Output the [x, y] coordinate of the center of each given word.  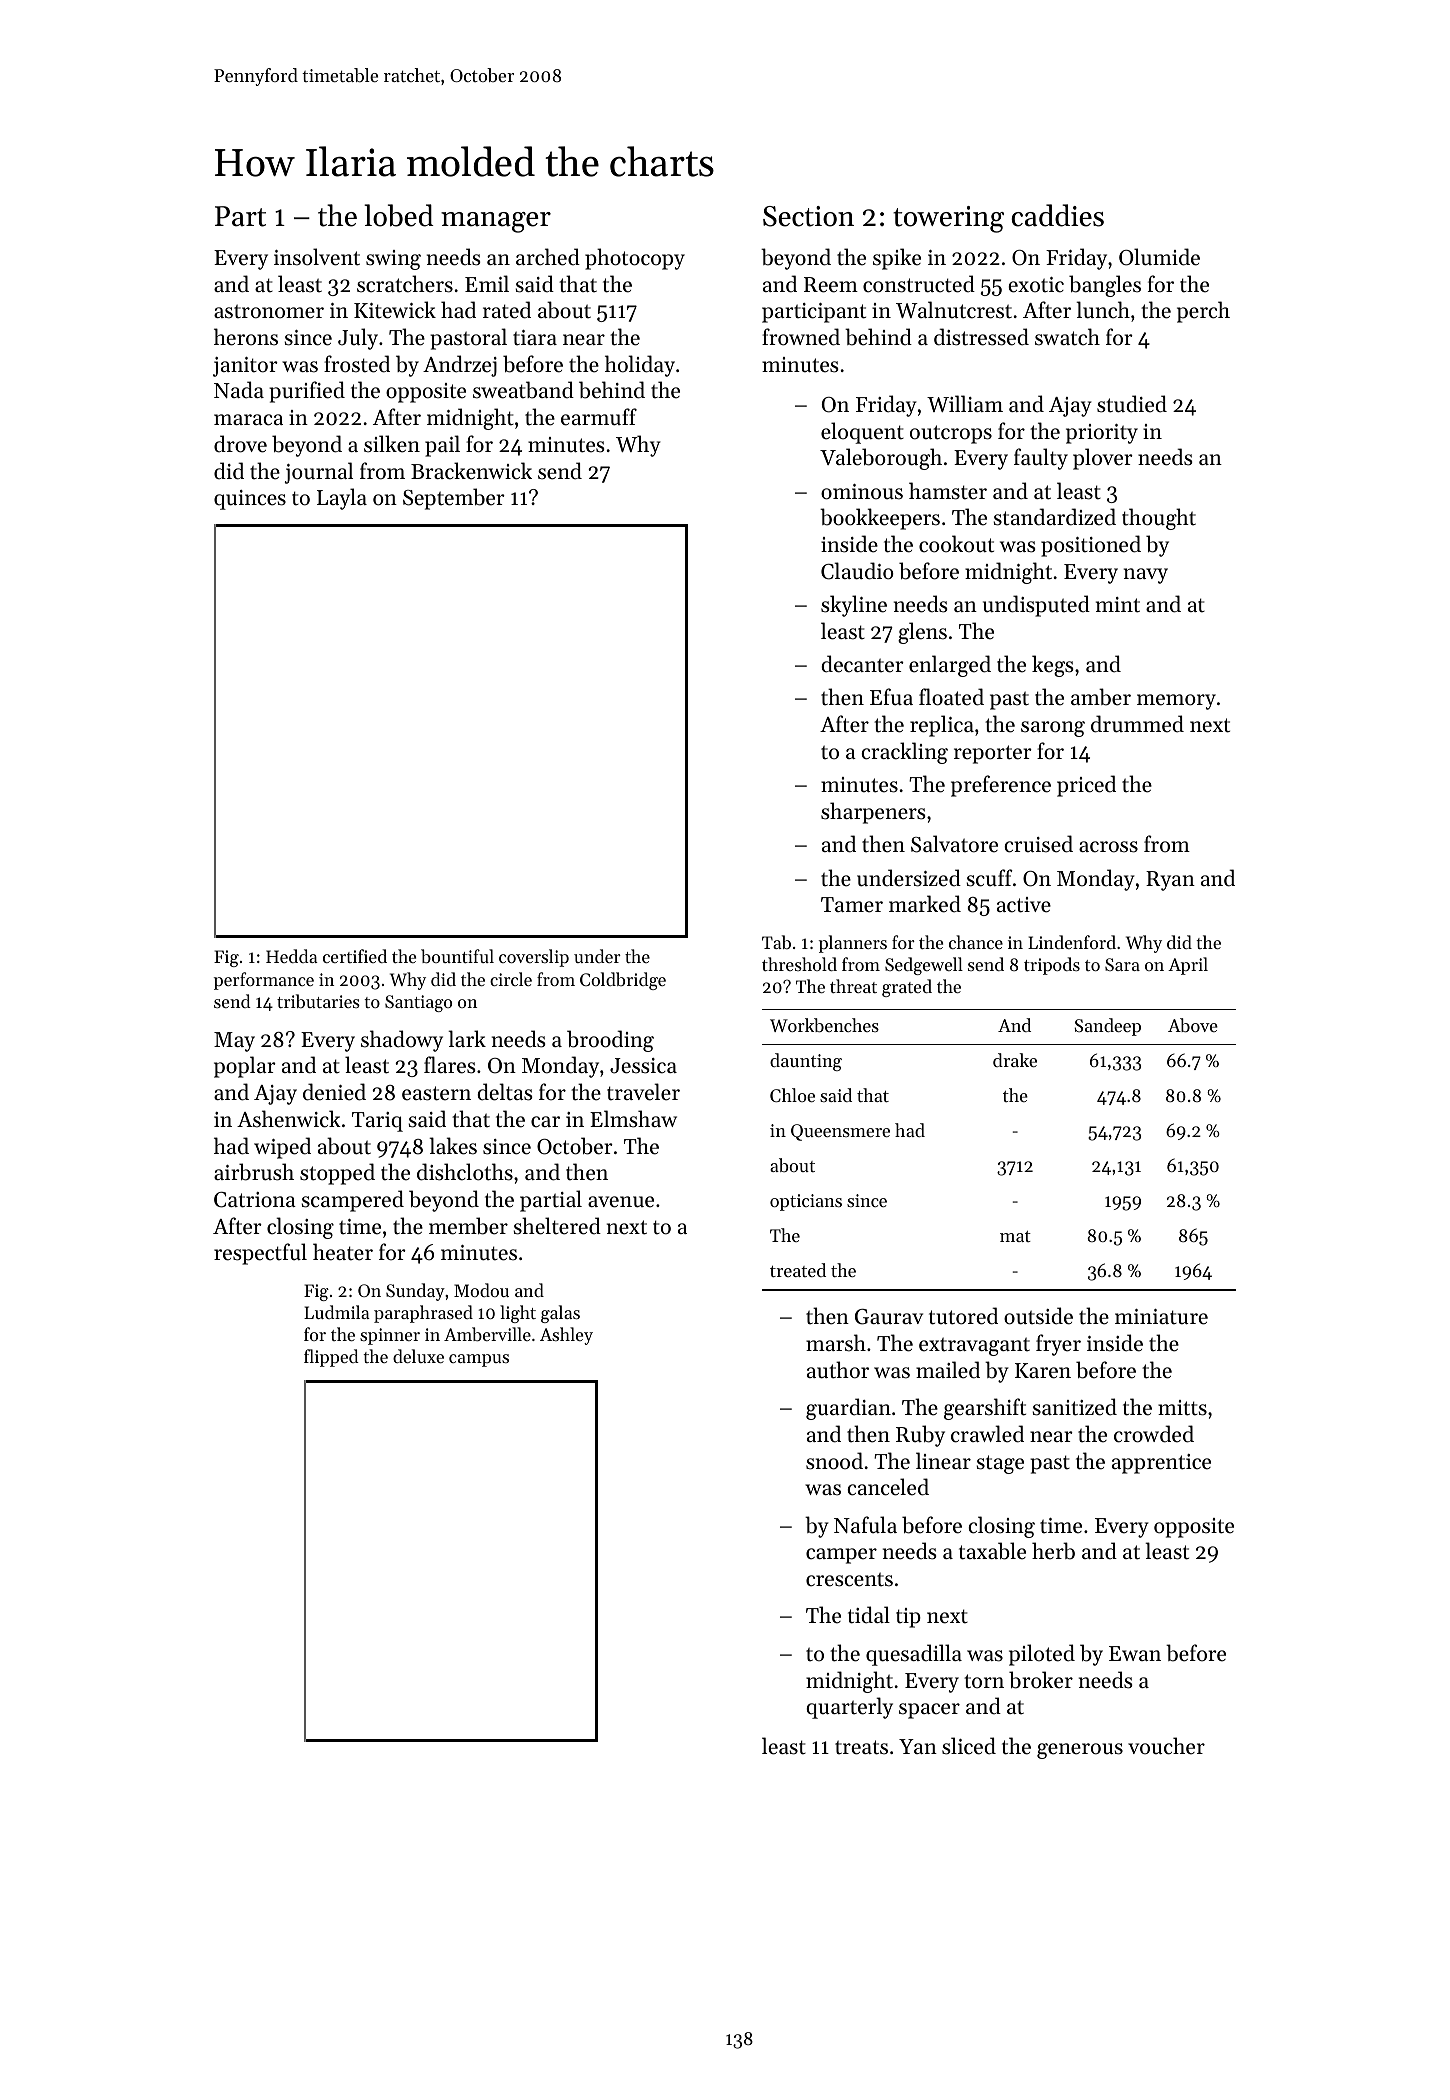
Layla [342, 499]
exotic [1036, 285]
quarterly [850, 1708]
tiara [535, 338]
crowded [1154, 1434]
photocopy [635, 259]
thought [1159, 519]
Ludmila [337, 1312]
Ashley [566, 1336]
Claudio [857, 571]
